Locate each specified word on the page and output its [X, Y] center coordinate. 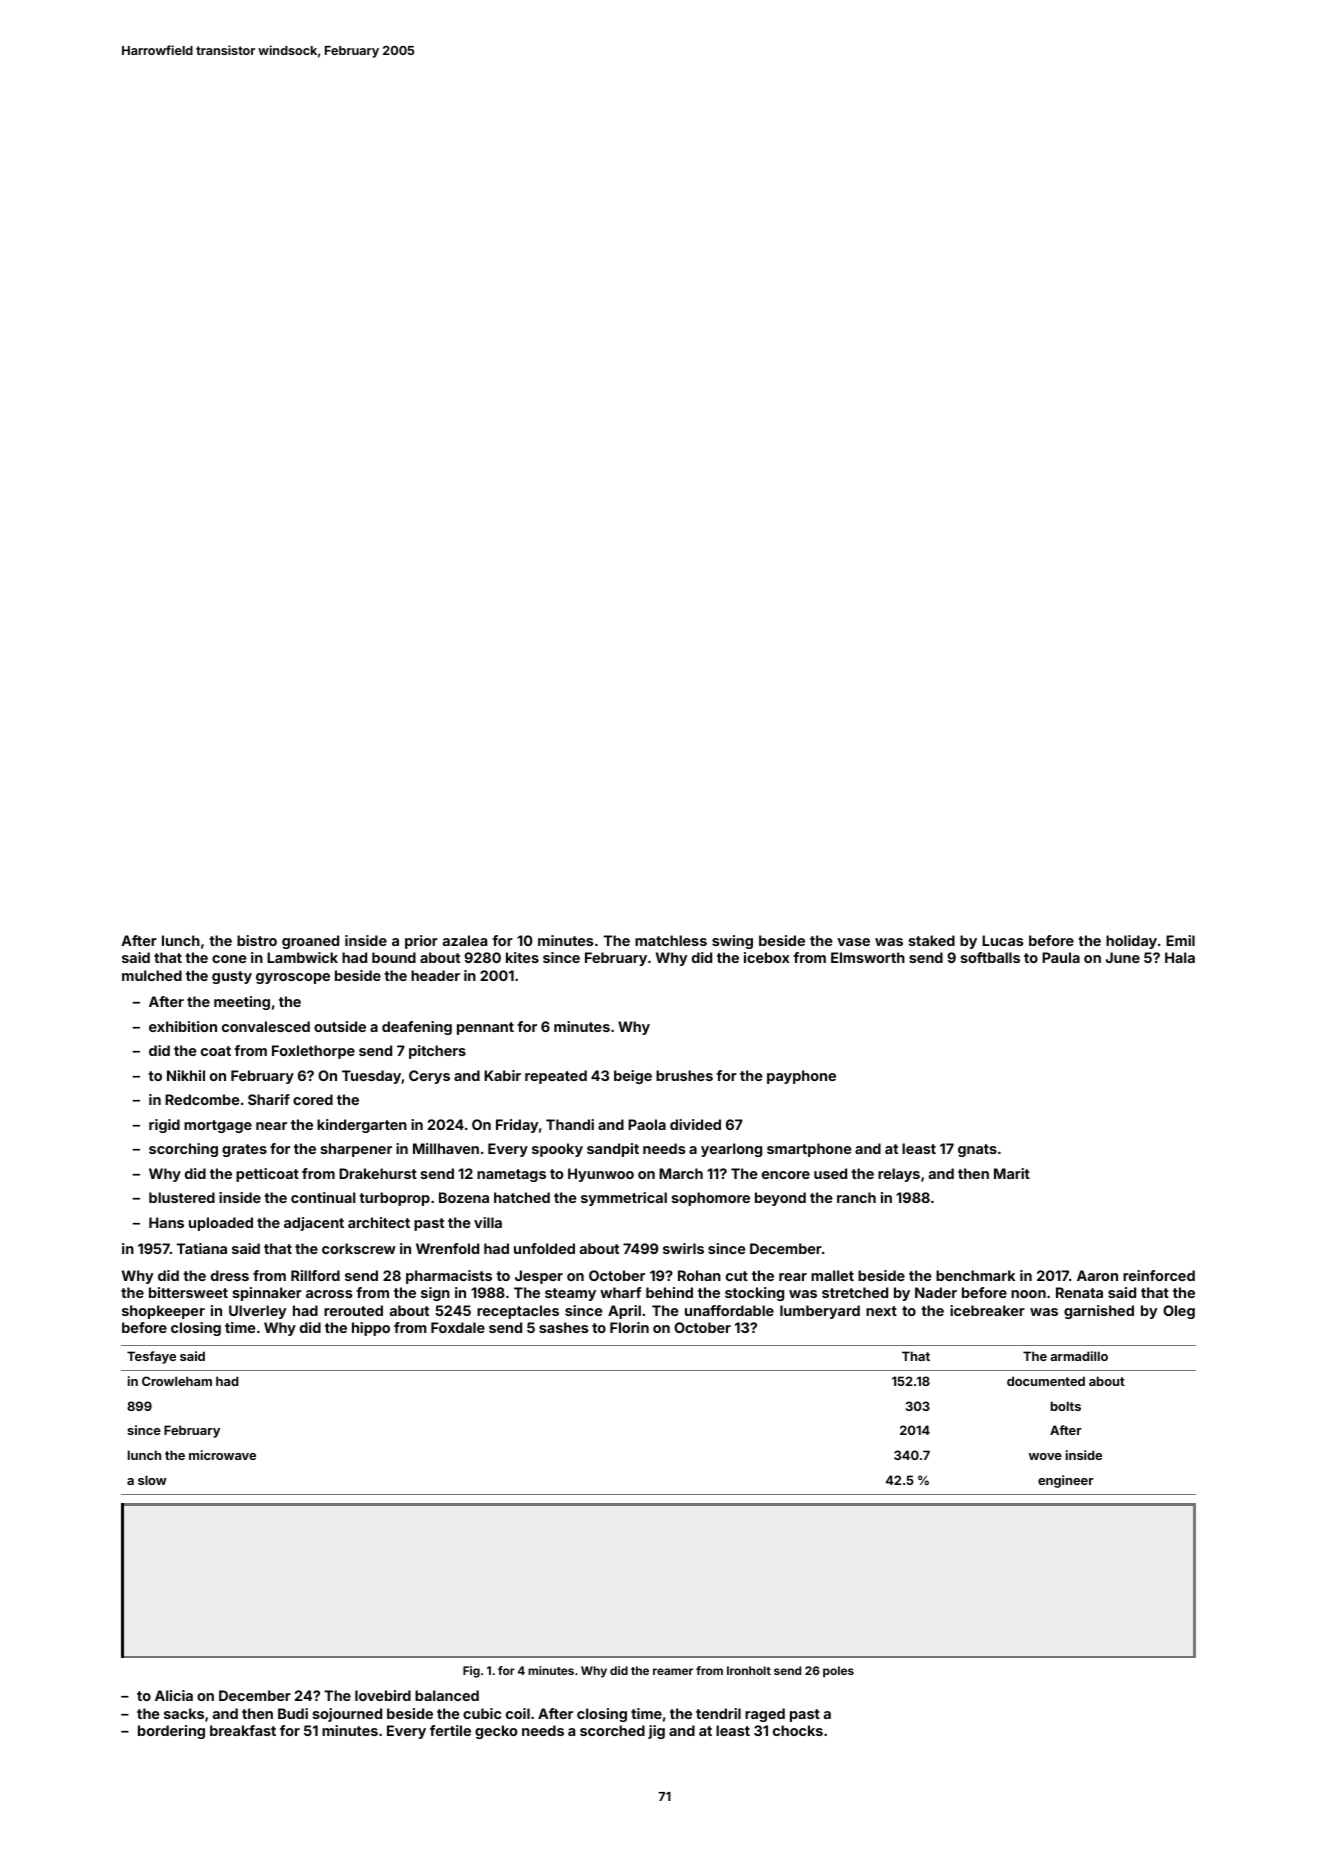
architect [379, 1222]
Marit [1012, 1173]
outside [340, 1026]
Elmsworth [868, 957]
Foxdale [458, 1327]
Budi [293, 1713]
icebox [766, 957]
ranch [856, 1197]
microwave [222, 1455]
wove [1045, 1456]
